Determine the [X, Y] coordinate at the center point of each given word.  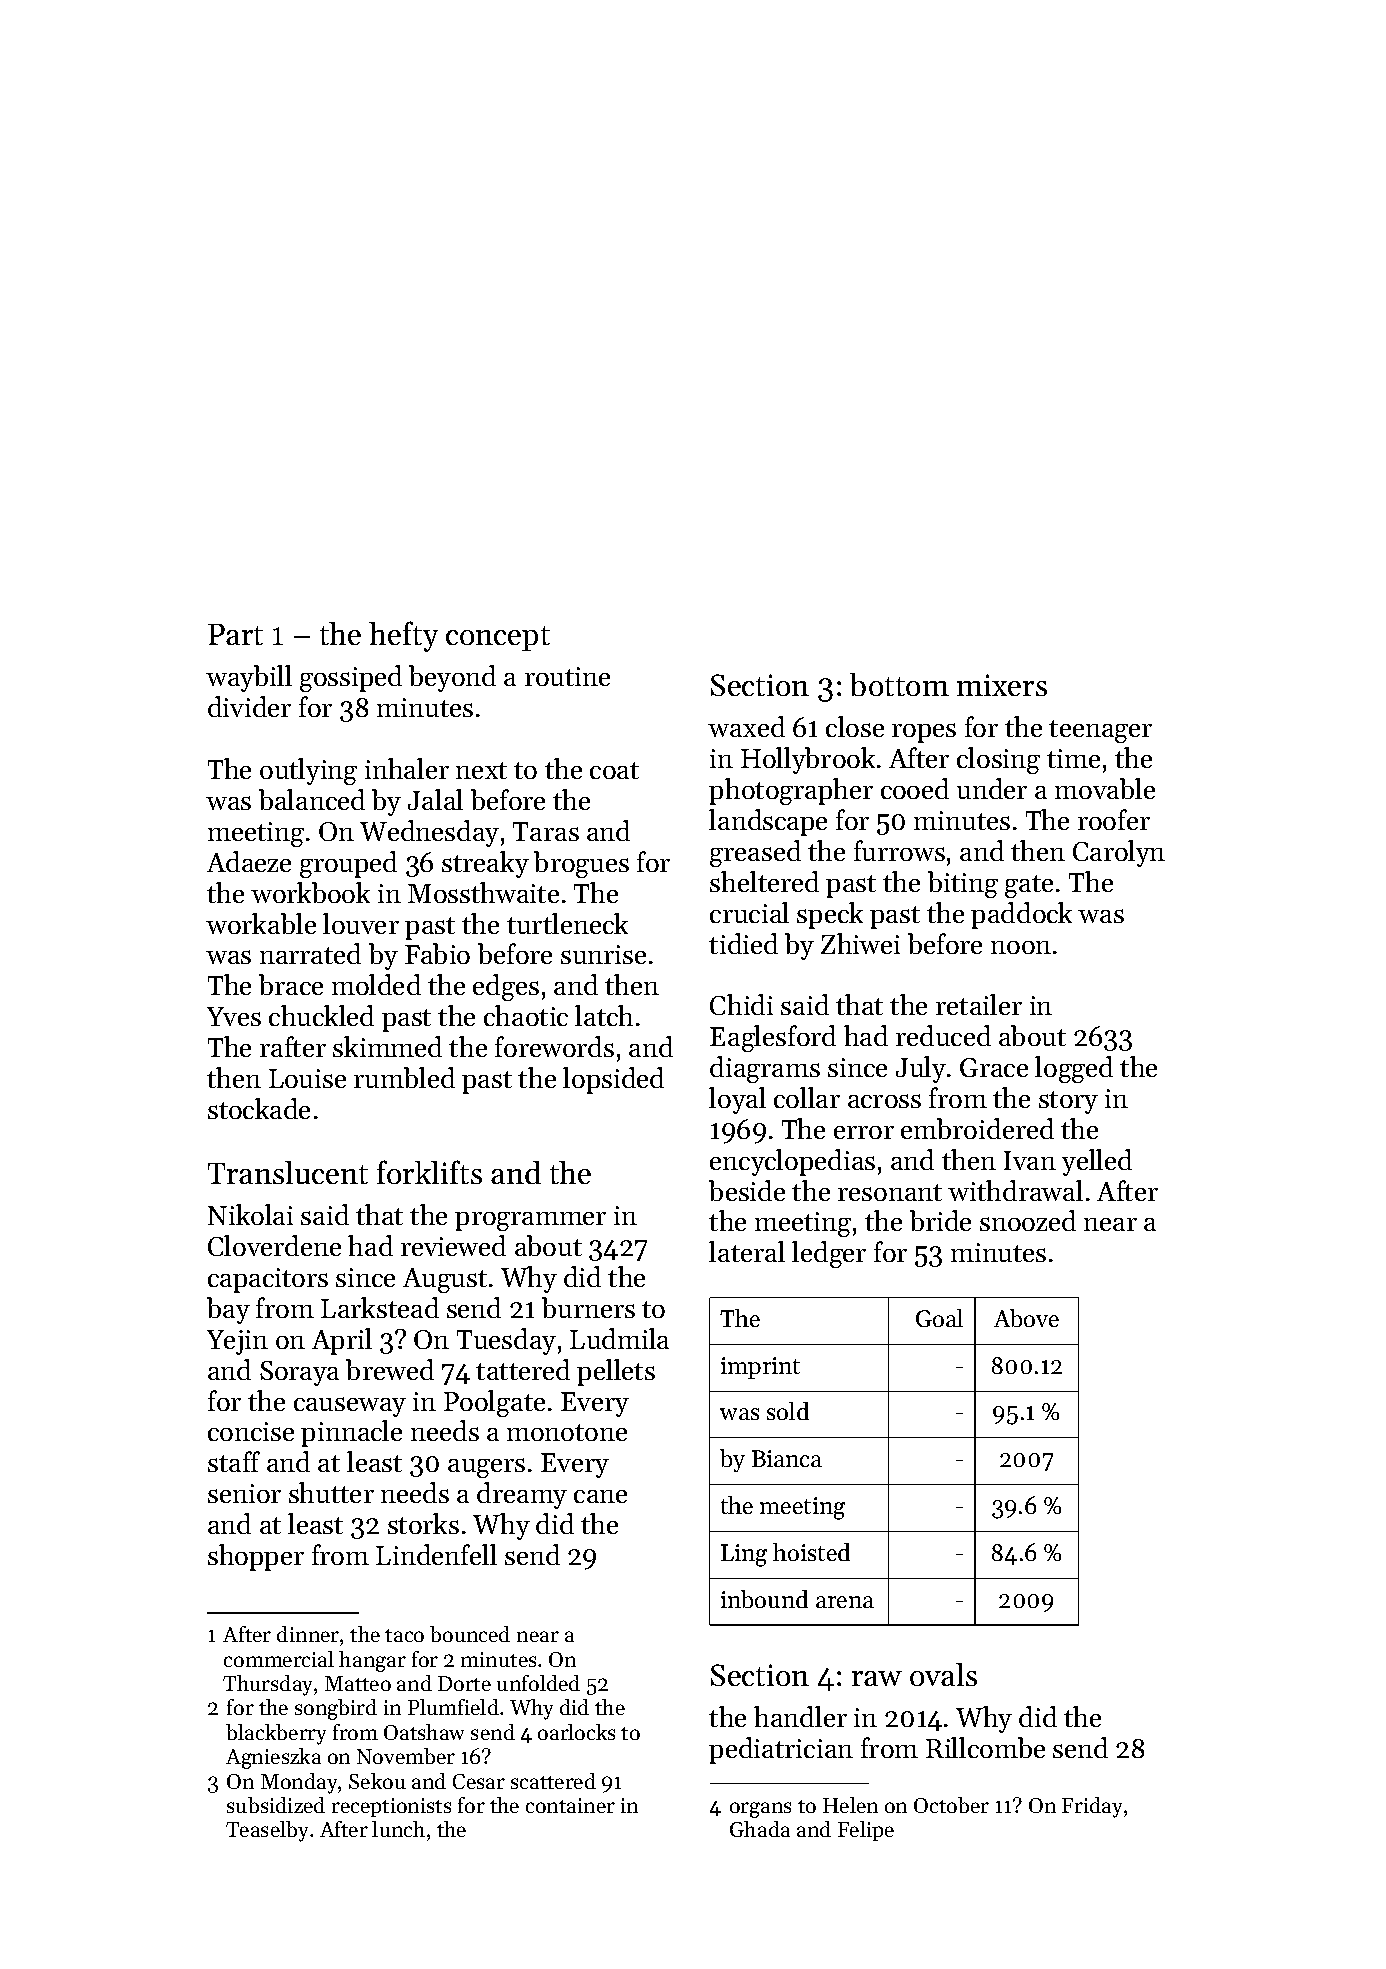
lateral [747, 1251]
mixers [1002, 685]
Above [1026, 1318]
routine [567, 676]
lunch [398, 1829]
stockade [259, 1108]
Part [235, 634]
